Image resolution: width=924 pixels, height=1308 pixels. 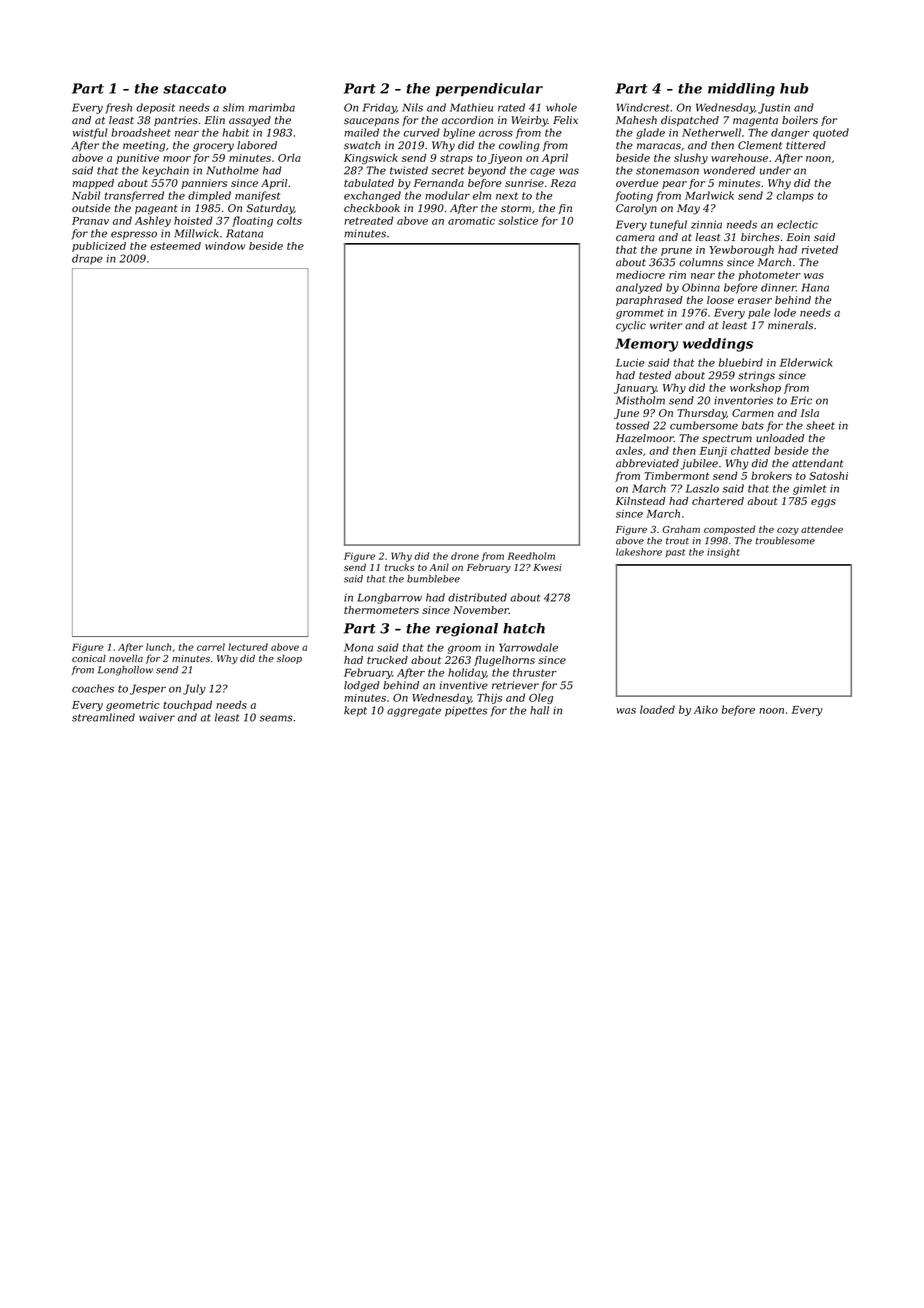 I want to click on grocery, so click(x=213, y=147).
